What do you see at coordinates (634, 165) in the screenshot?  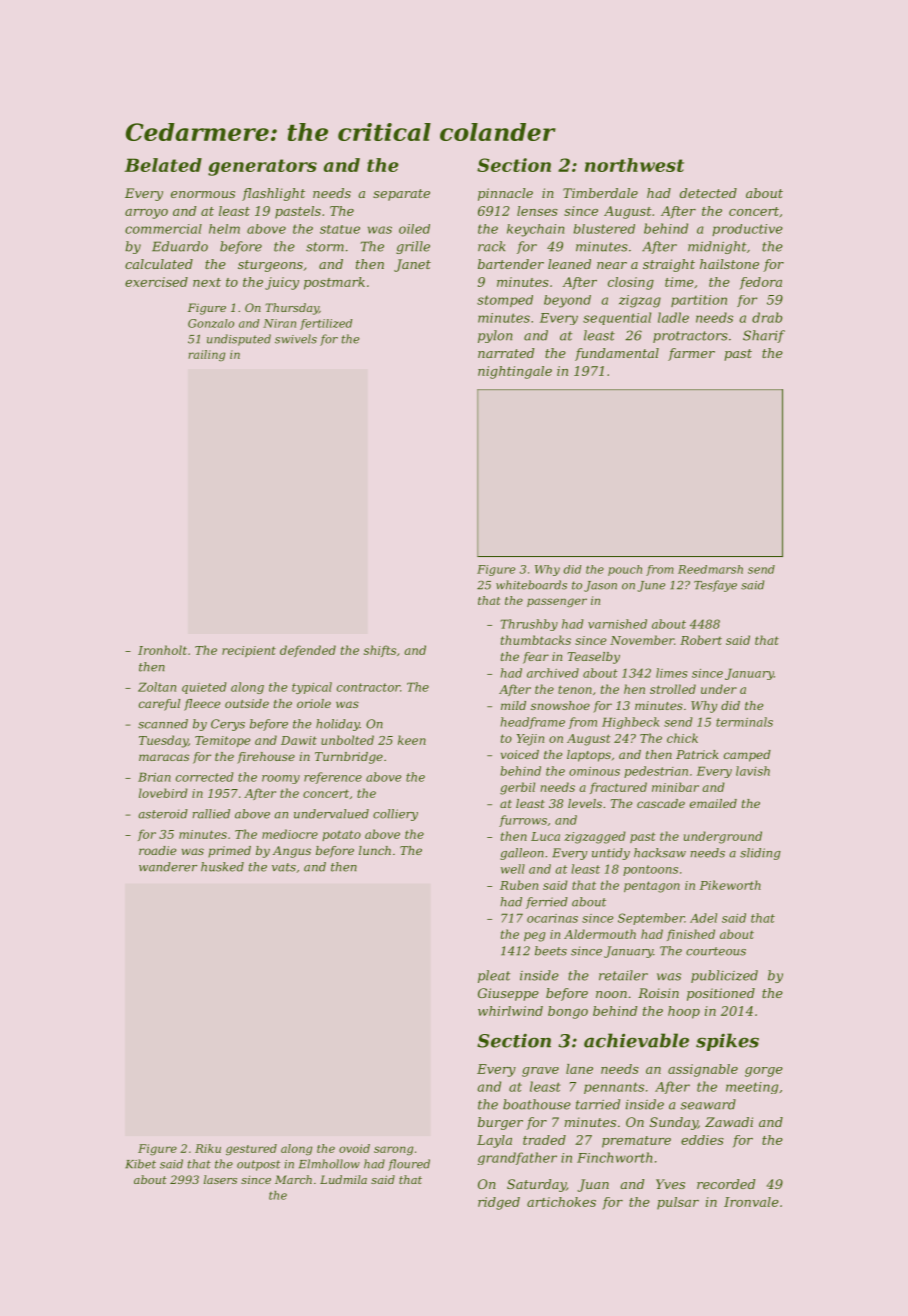 I see `northwest` at bounding box center [634, 165].
